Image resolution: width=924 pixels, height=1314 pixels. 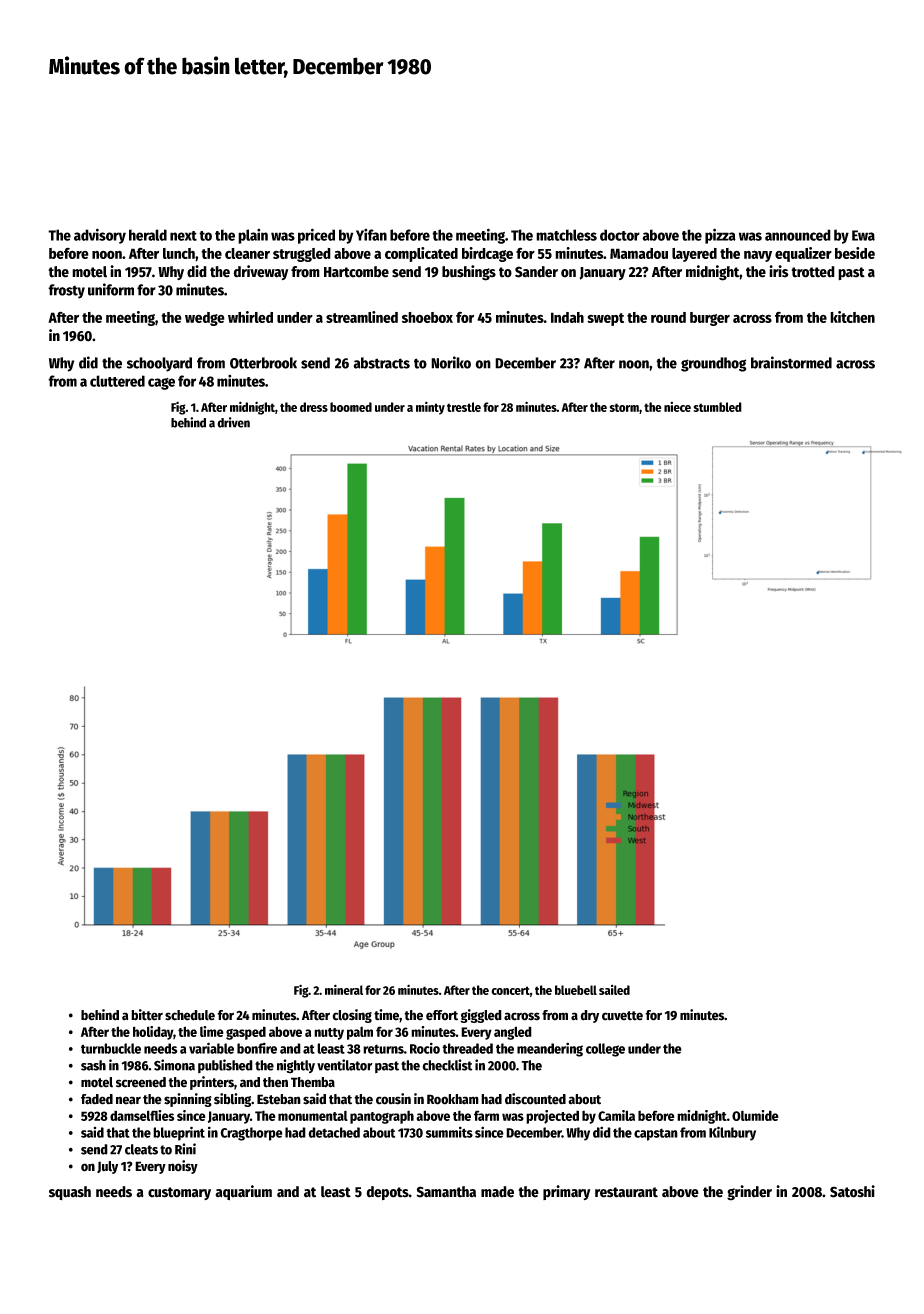 What do you see at coordinates (233, 422) in the page?
I see `driven` at bounding box center [233, 422].
